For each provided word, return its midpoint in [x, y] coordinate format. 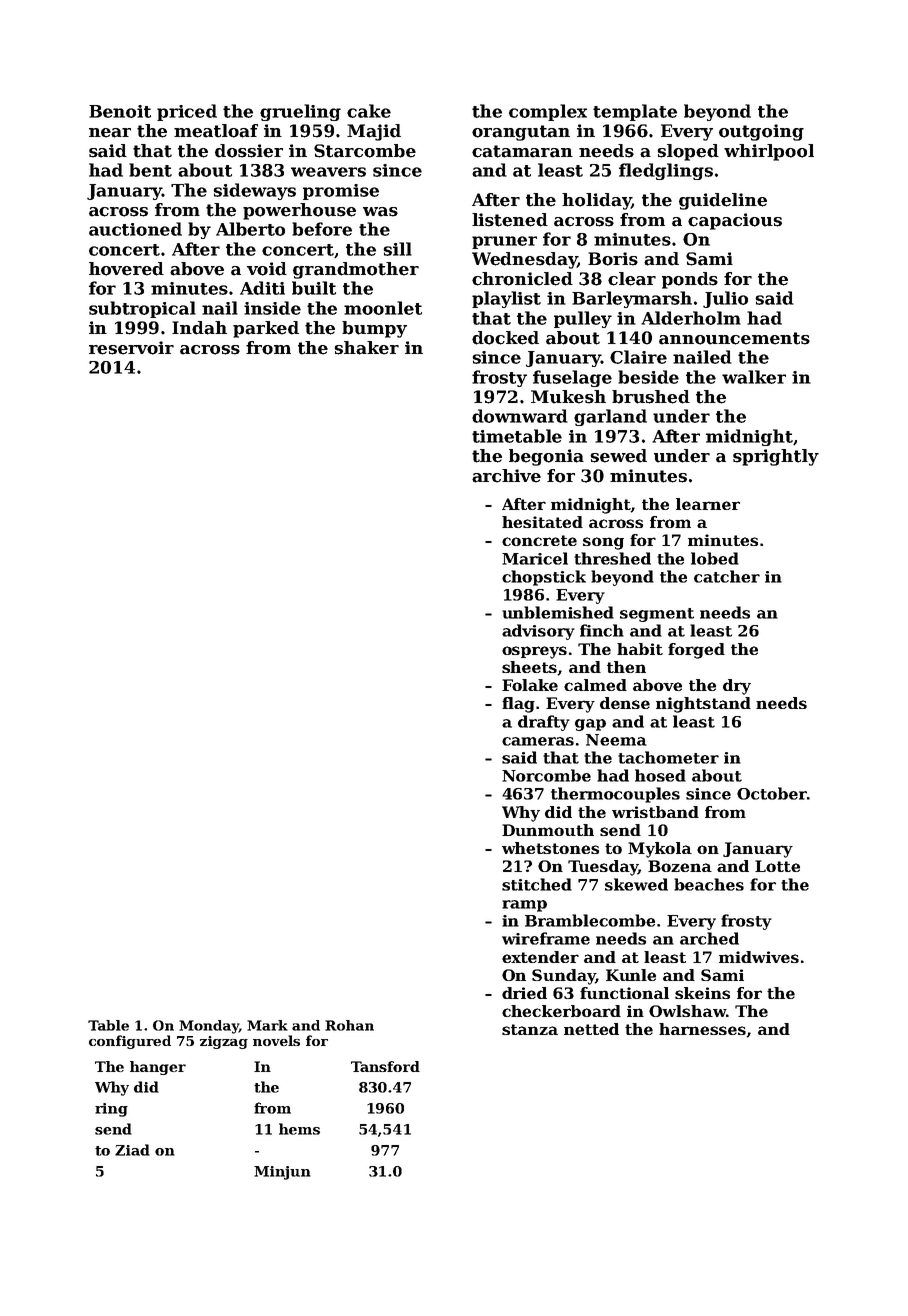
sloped [688, 152]
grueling [300, 112]
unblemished [558, 612]
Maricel [535, 558]
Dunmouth [548, 830]
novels [276, 1040]
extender [540, 957]
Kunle [631, 975]
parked [266, 329]
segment [657, 615]
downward [520, 416]
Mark [267, 1025]
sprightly [776, 457]
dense [625, 703]
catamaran [522, 151]
